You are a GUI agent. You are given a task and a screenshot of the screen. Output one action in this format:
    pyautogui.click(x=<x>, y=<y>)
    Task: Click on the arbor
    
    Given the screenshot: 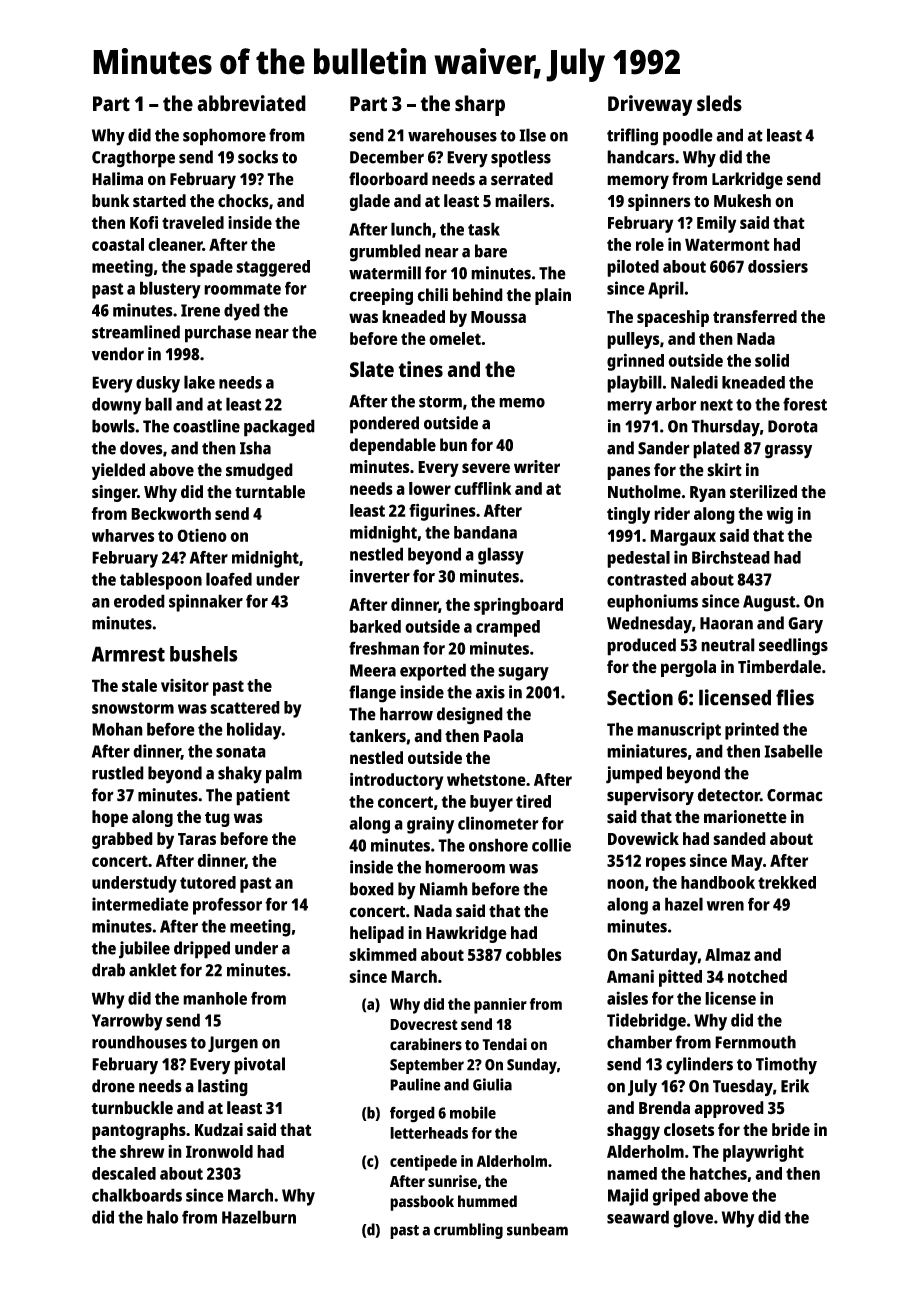 What is the action you would take?
    pyautogui.click(x=676, y=404)
